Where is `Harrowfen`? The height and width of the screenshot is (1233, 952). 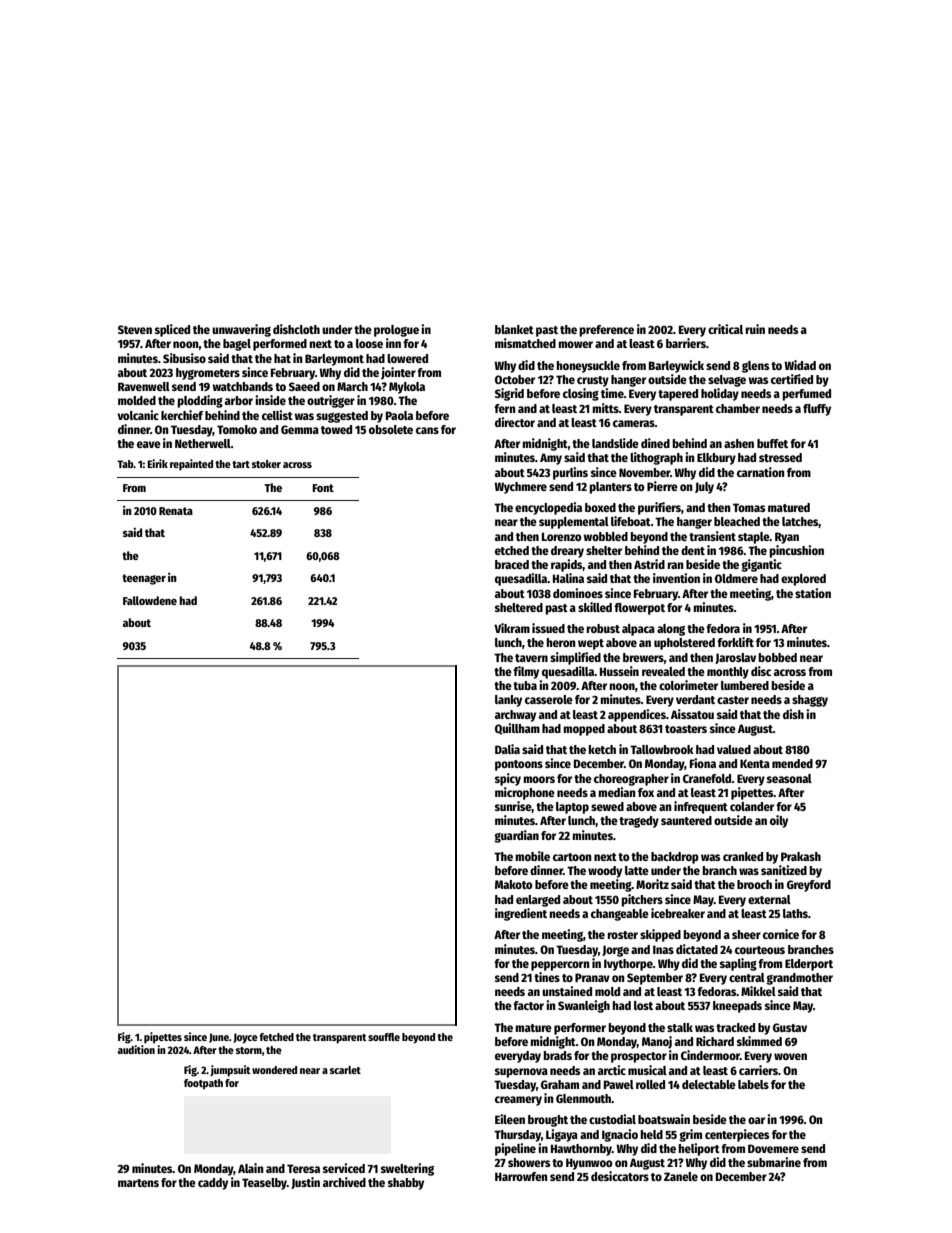
Harrowfen is located at coordinates (521, 1176).
